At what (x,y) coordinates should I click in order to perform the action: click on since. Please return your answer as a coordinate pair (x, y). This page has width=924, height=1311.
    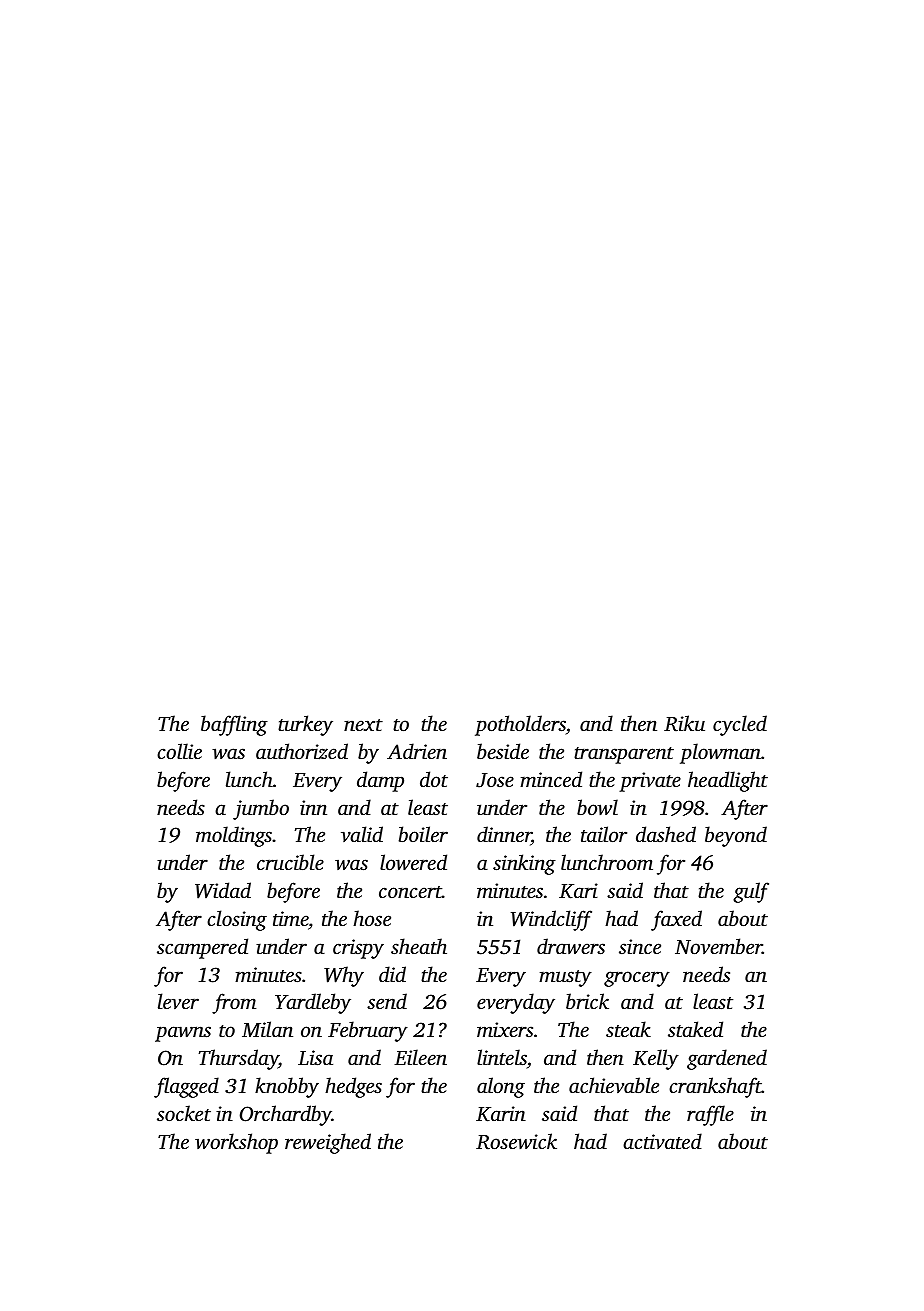
    Looking at the image, I should click on (640, 946).
